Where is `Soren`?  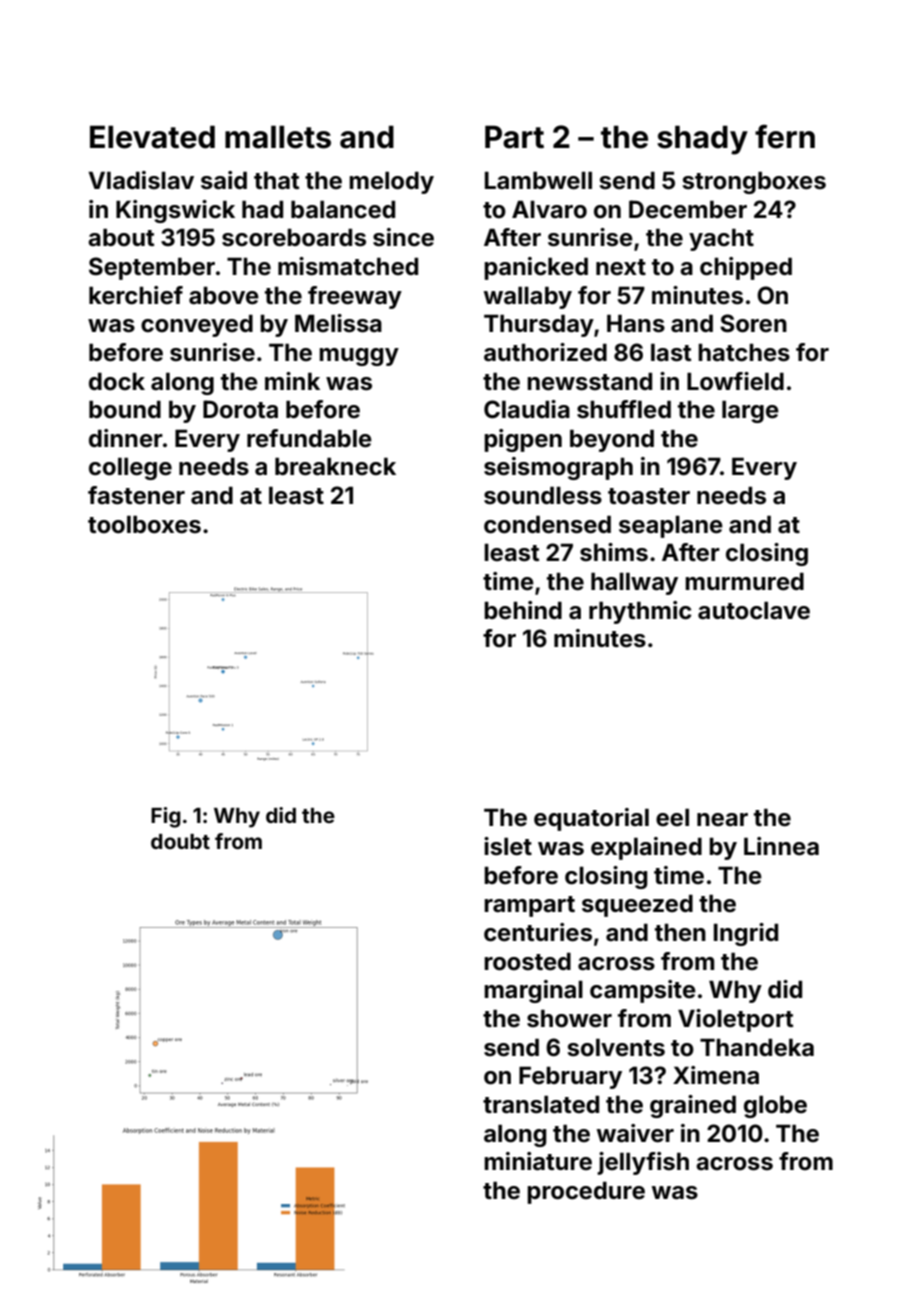
Soren is located at coordinates (753, 323).
